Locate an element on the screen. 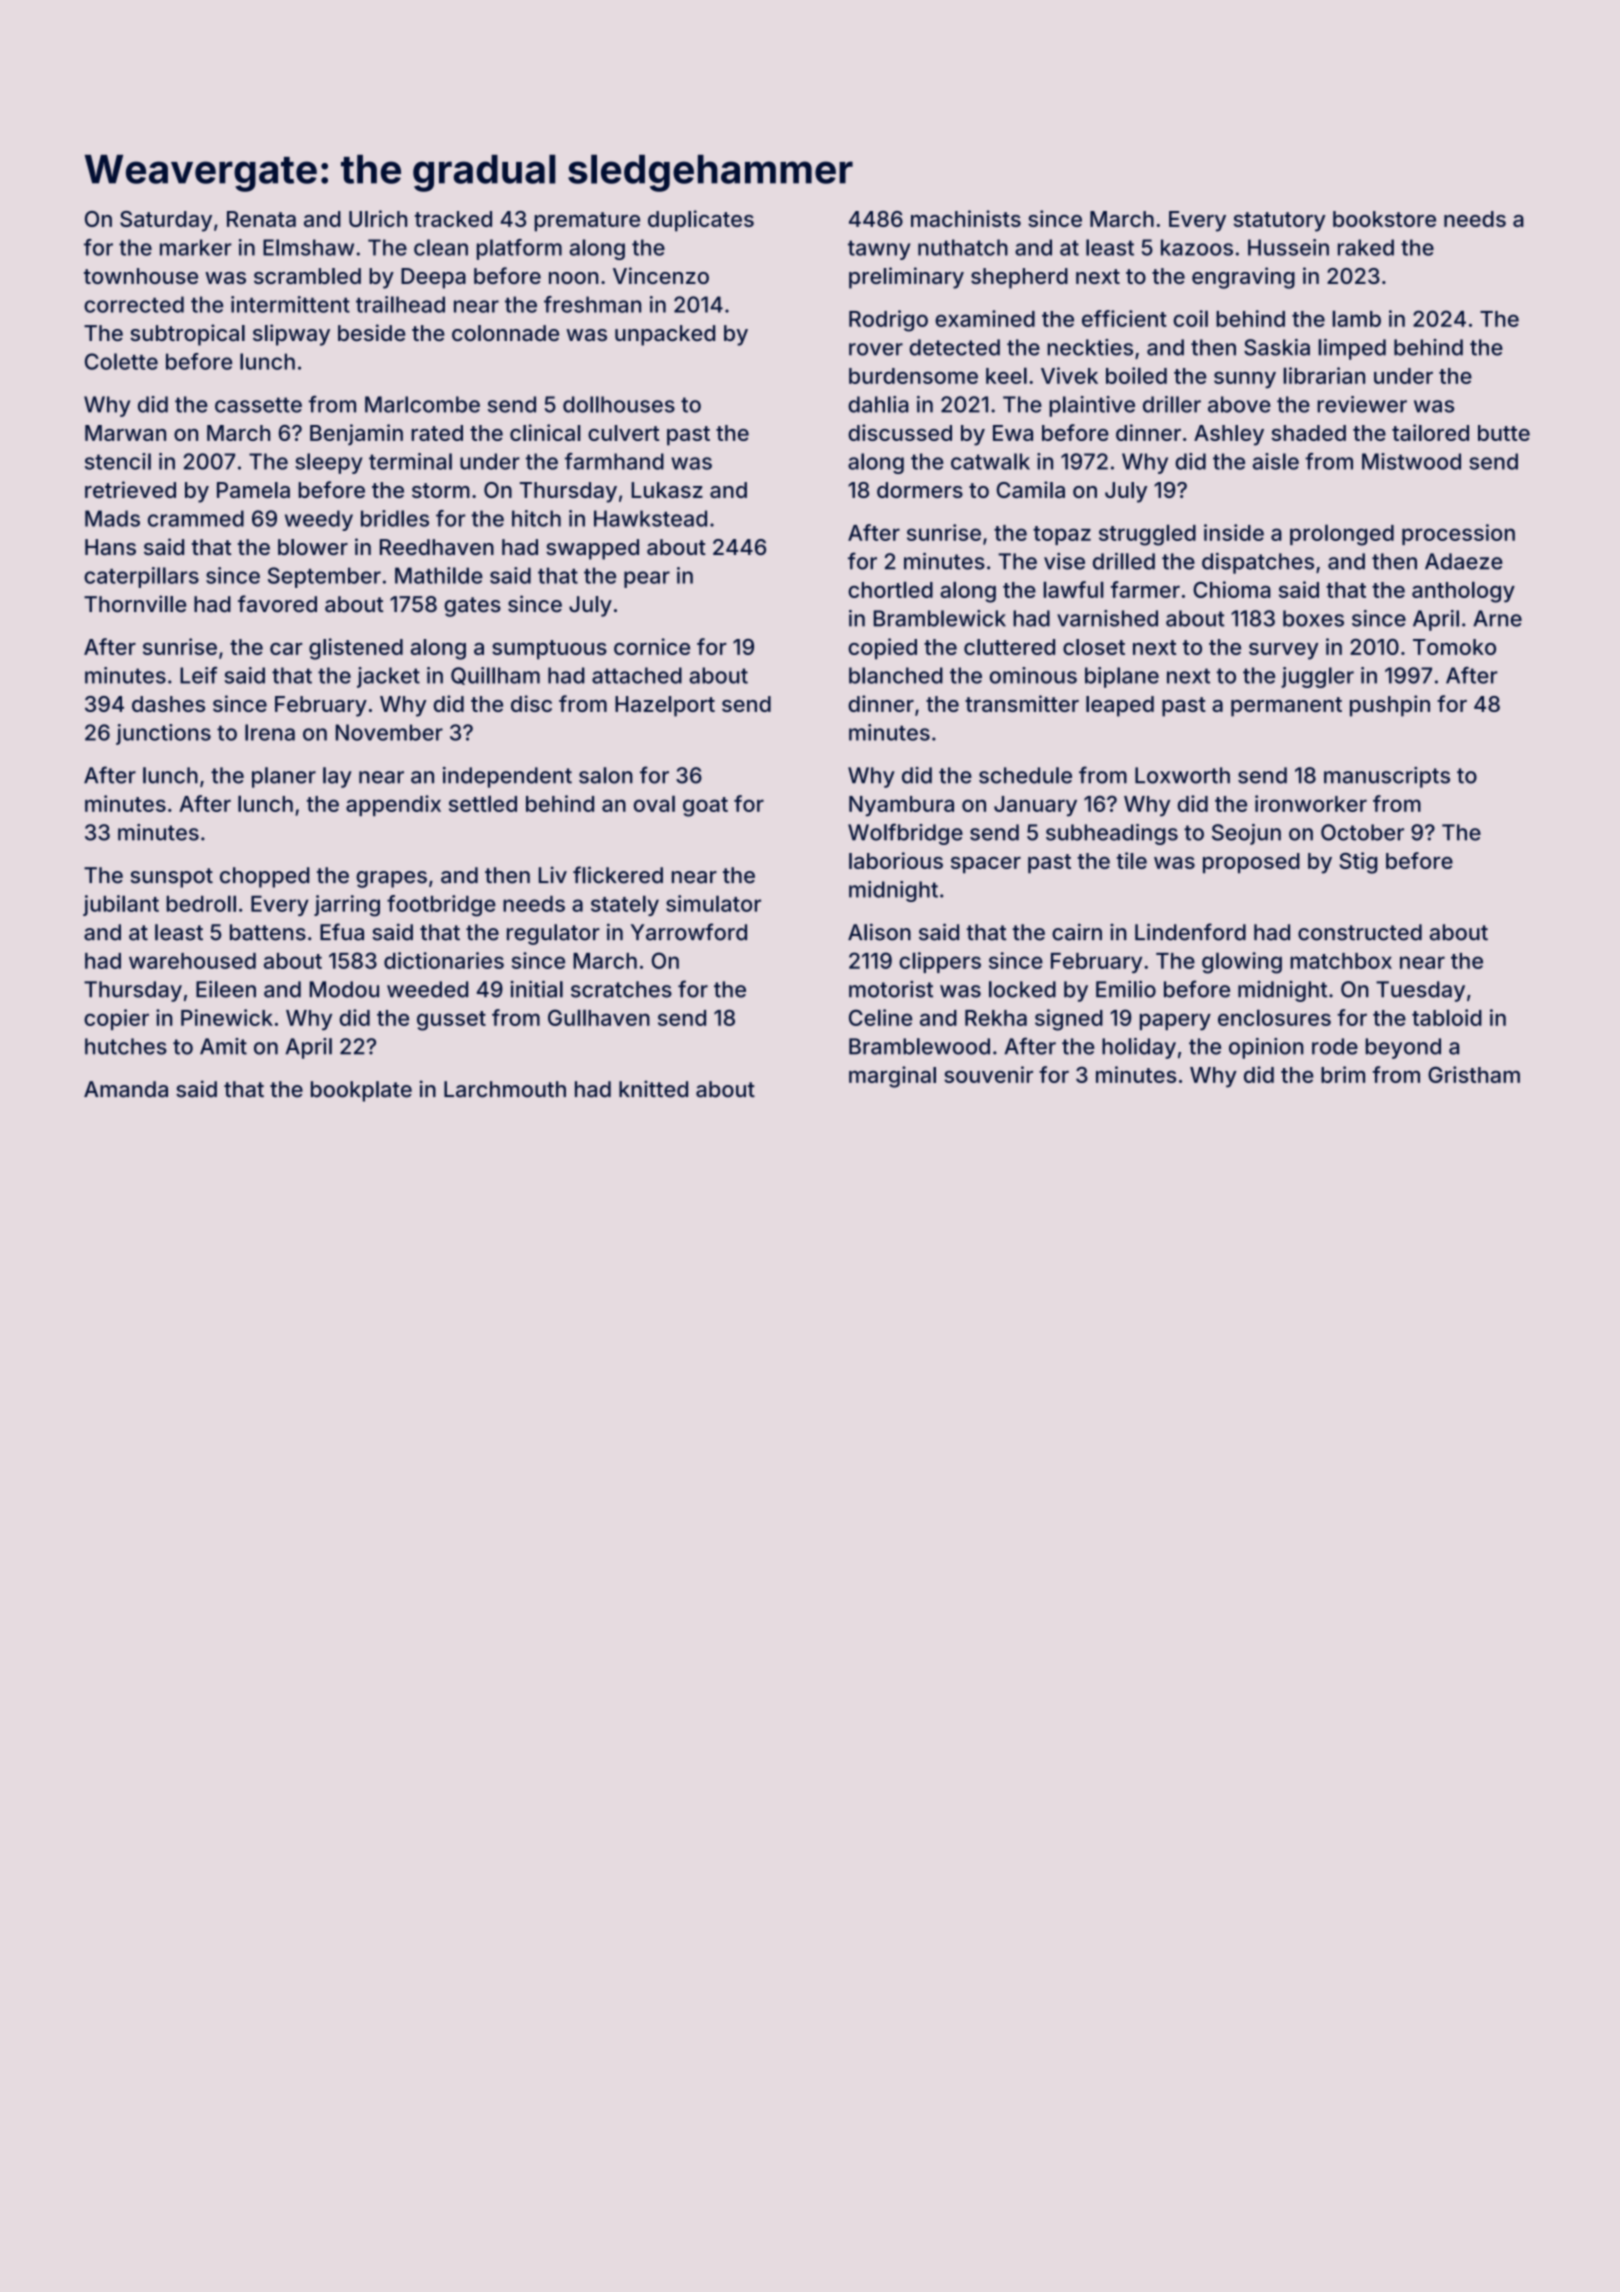 This screenshot has height=2292, width=1620. Gristham is located at coordinates (1474, 1074).
